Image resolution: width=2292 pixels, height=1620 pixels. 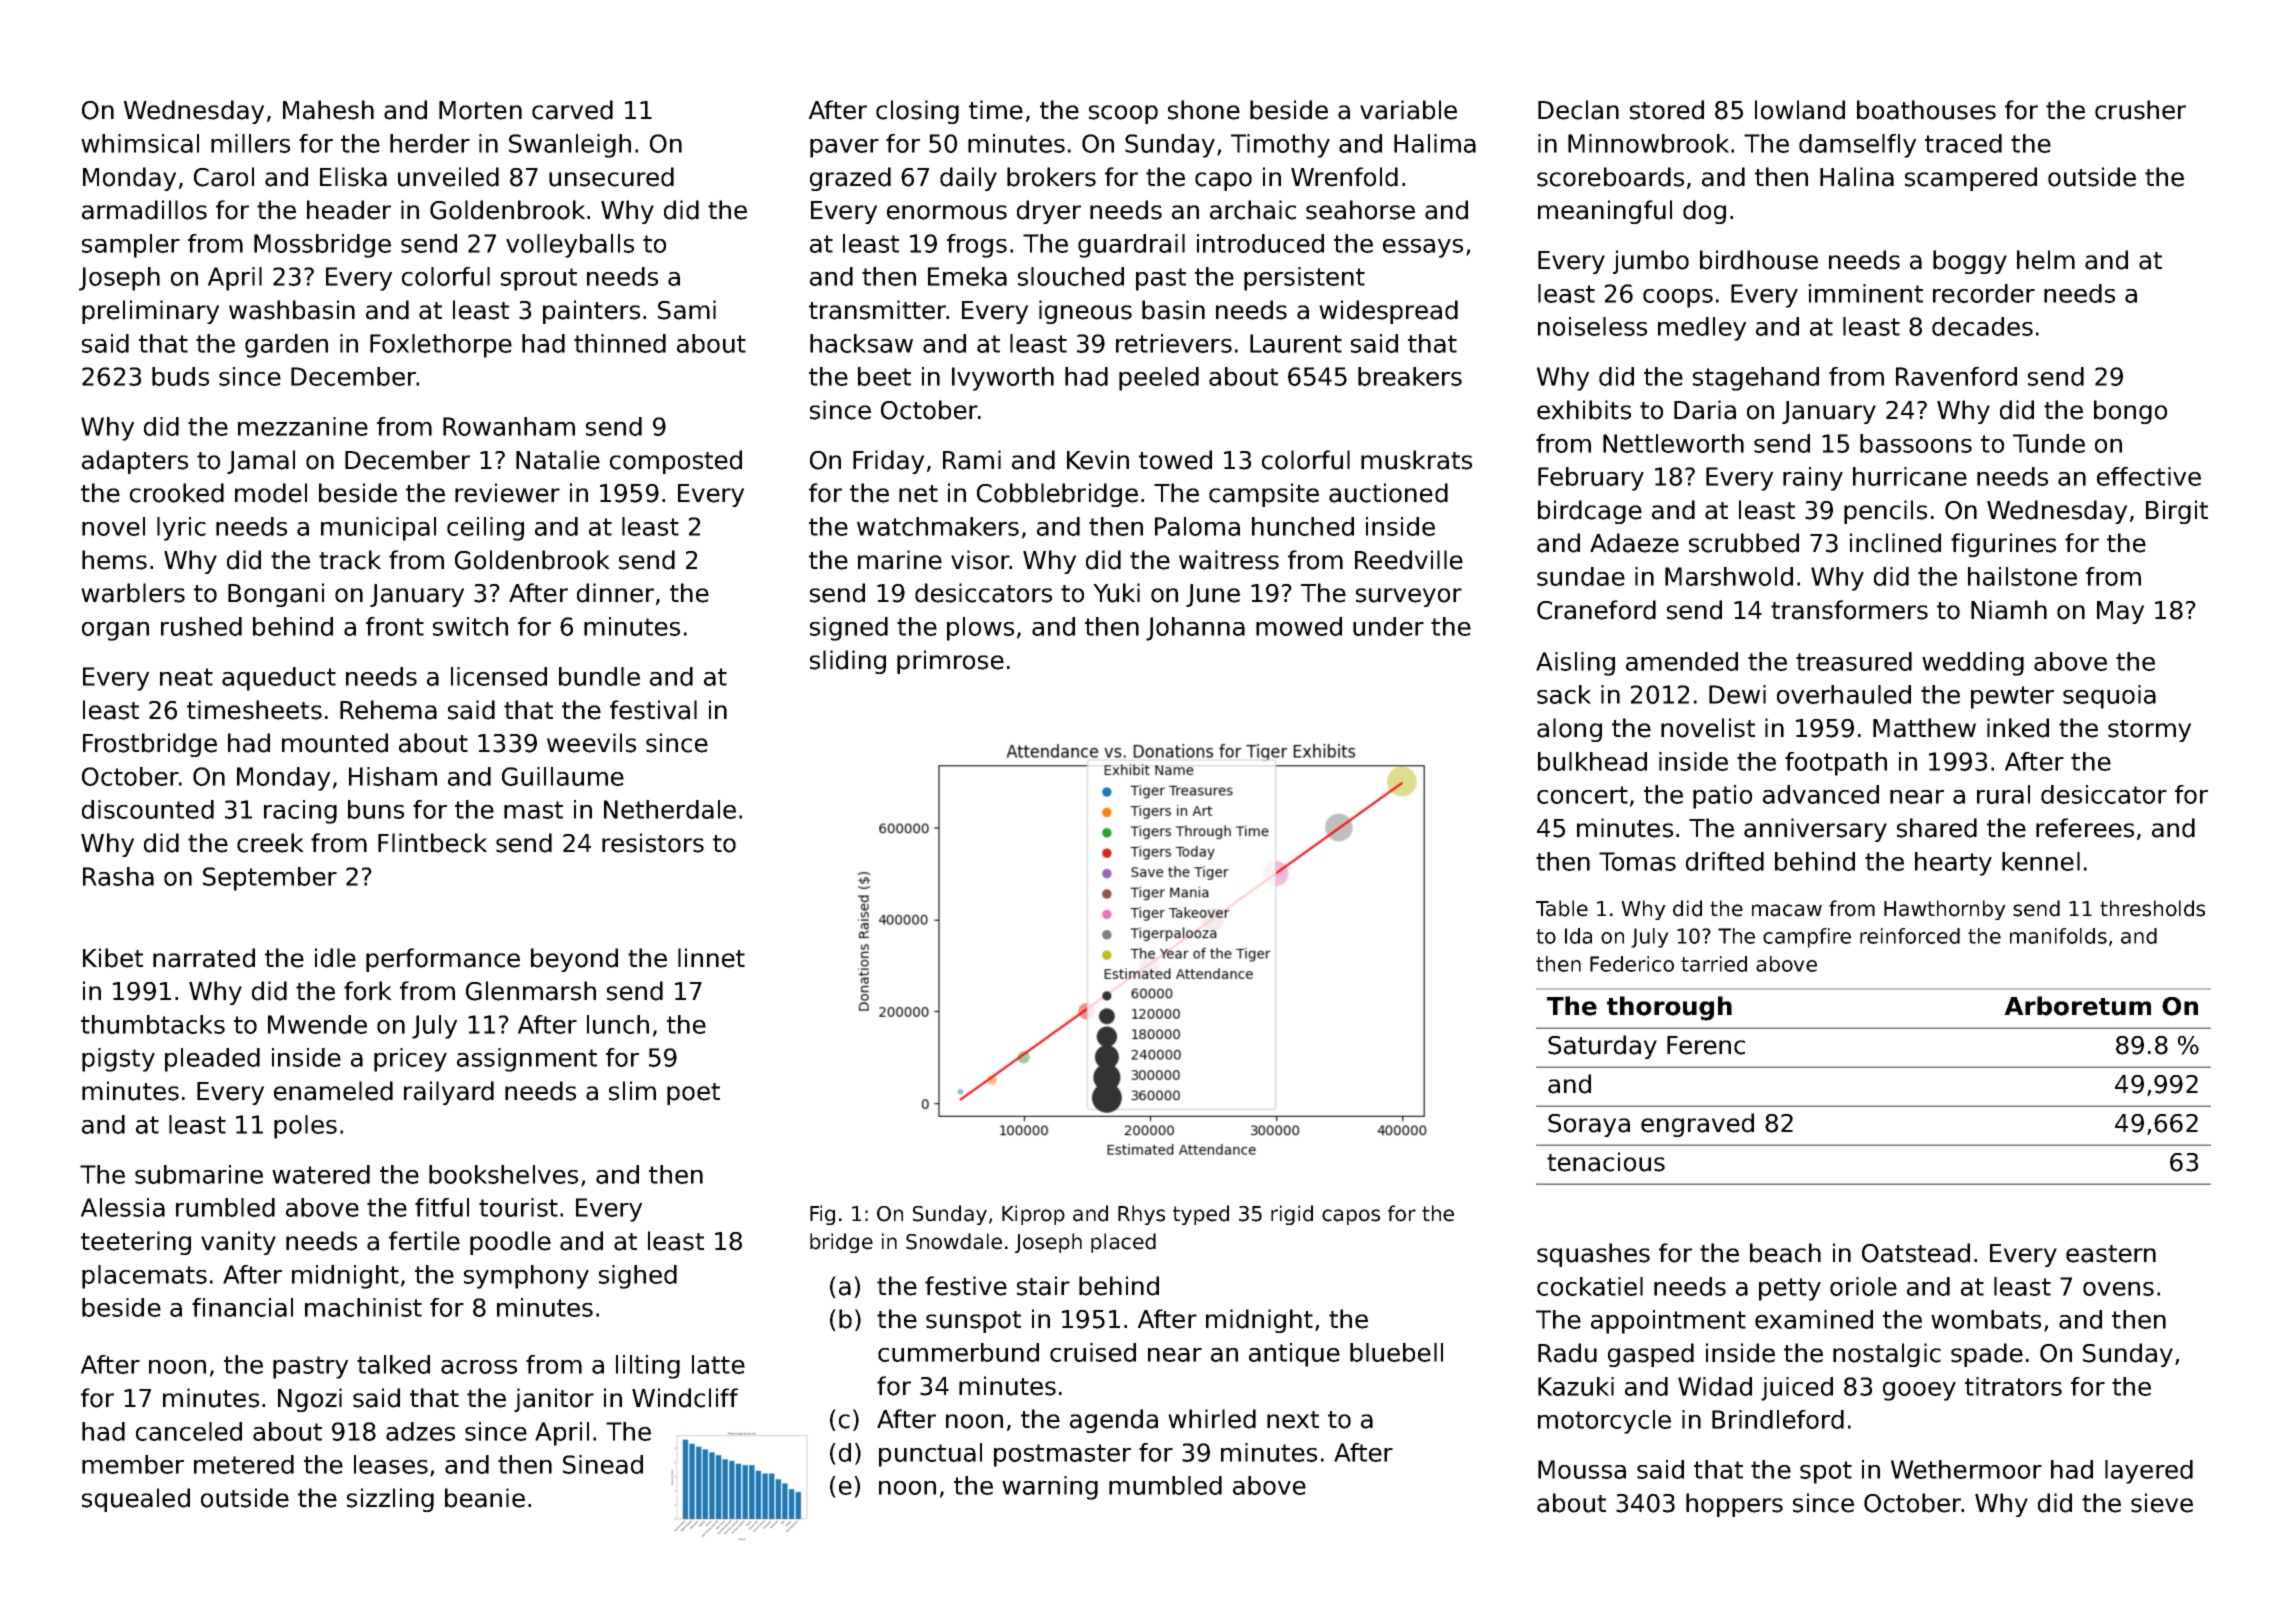 I want to click on Alessia, so click(x=123, y=1207).
